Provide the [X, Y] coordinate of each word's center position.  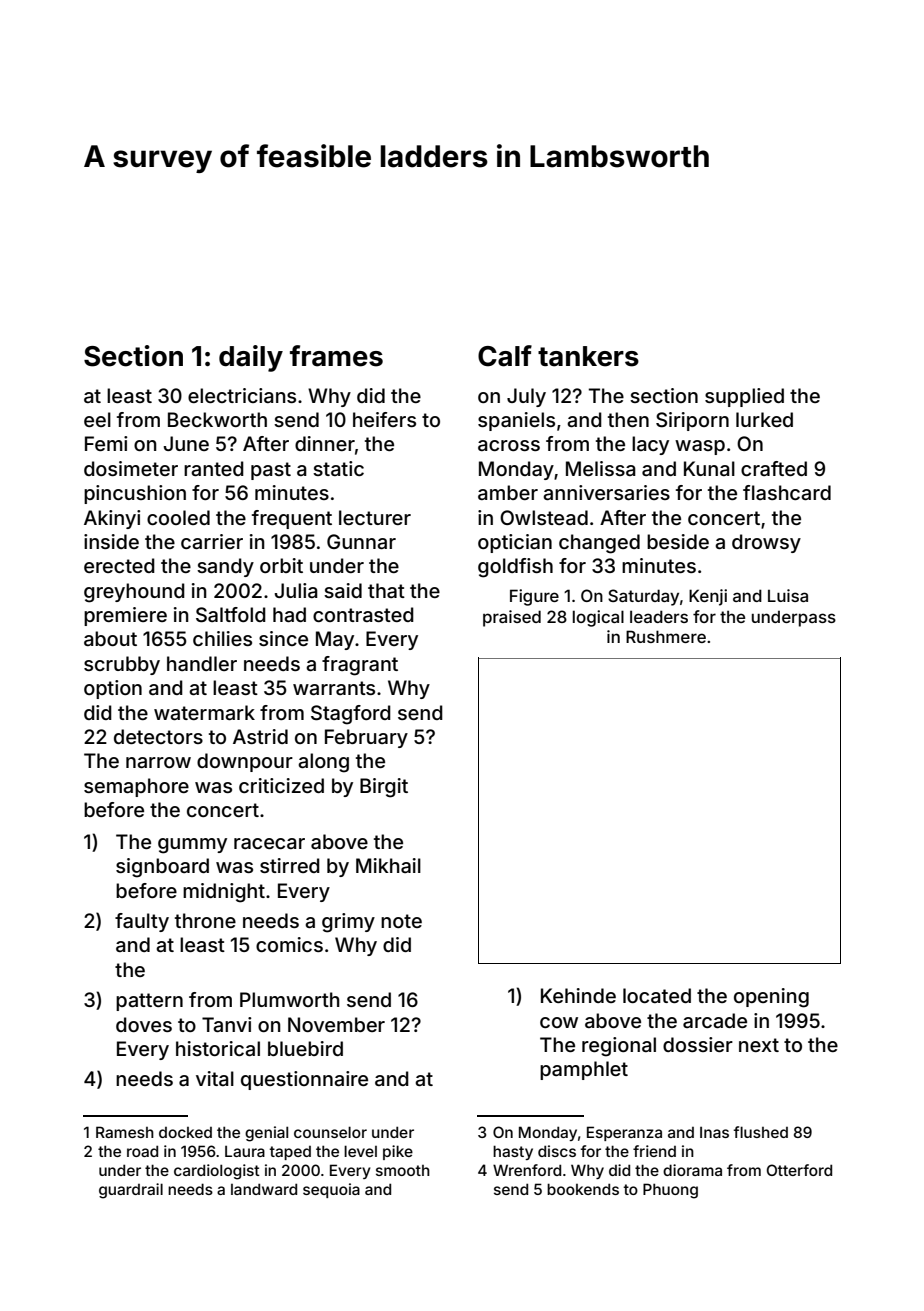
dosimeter [131, 468]
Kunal [709, 468]
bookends [583, 1189]
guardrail [131, 1191]
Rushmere [666, 636]
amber [508, 492]
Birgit [384, 788]
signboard [162, 868]
